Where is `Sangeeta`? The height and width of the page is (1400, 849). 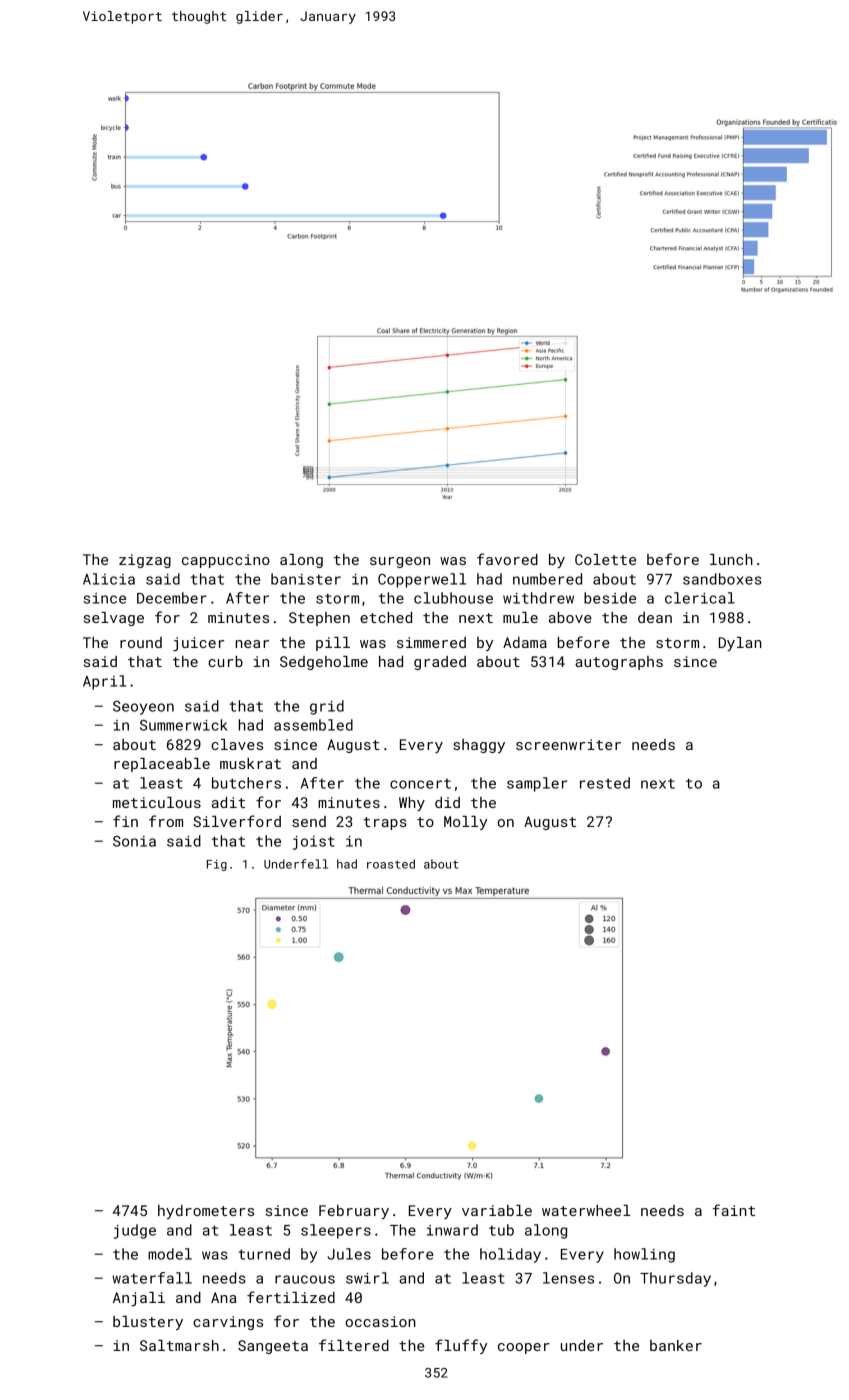 Sangeeta is located at coordinates (273, 1347).
